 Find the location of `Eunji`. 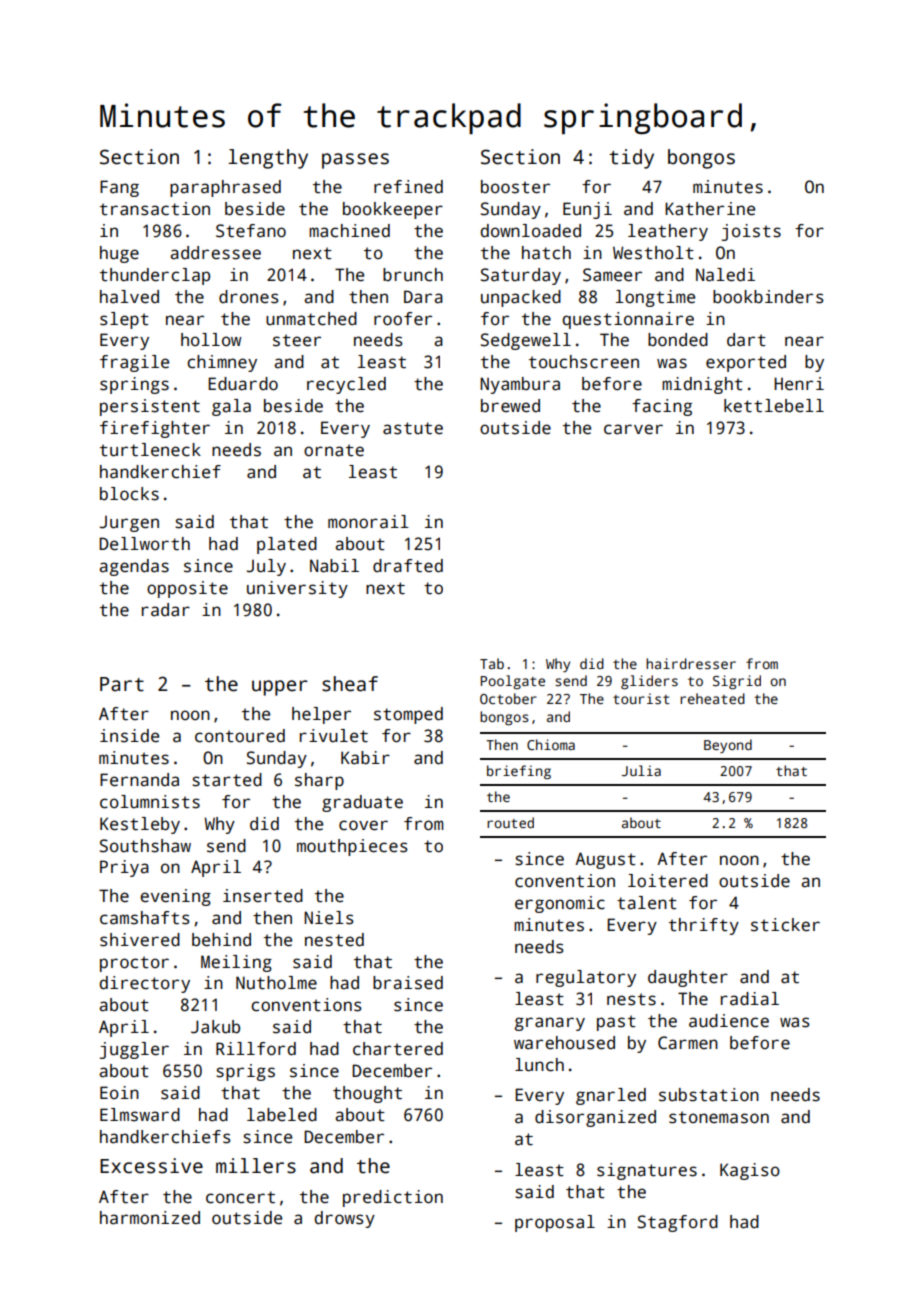

Eunji is located at coordinates (587, 210).
